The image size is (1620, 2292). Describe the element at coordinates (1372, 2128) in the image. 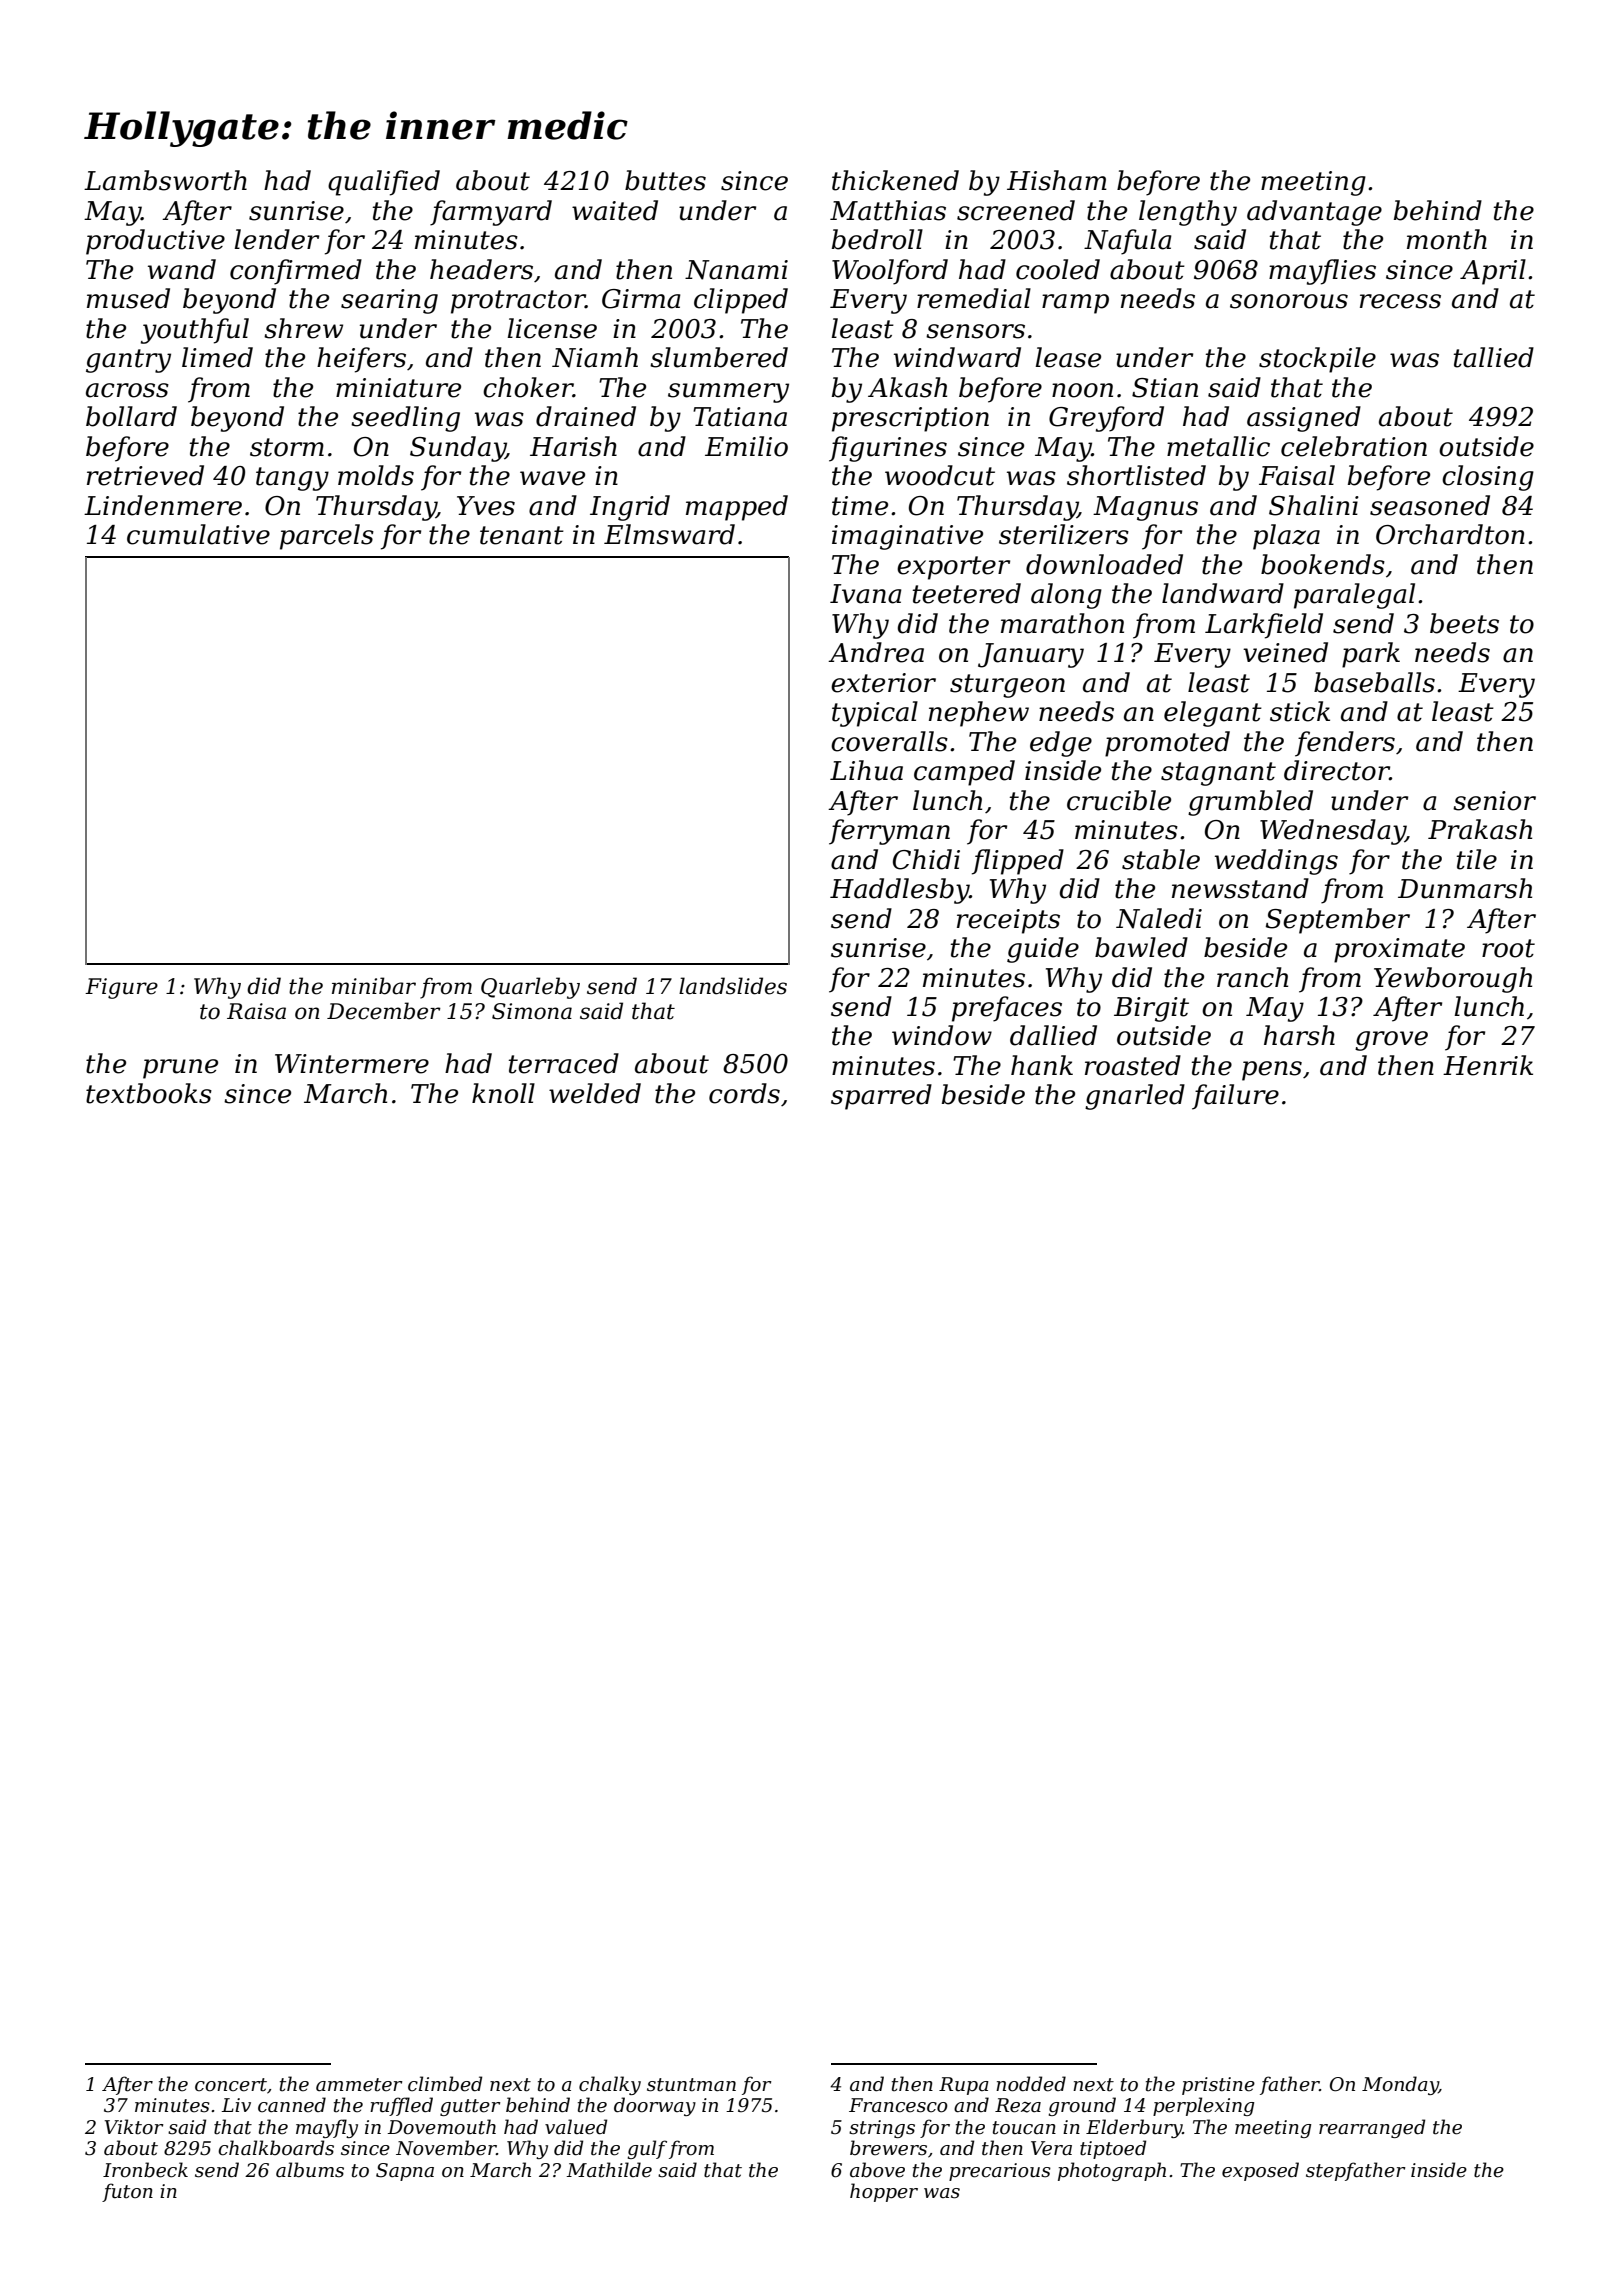

I see `rearranged` at that location.
